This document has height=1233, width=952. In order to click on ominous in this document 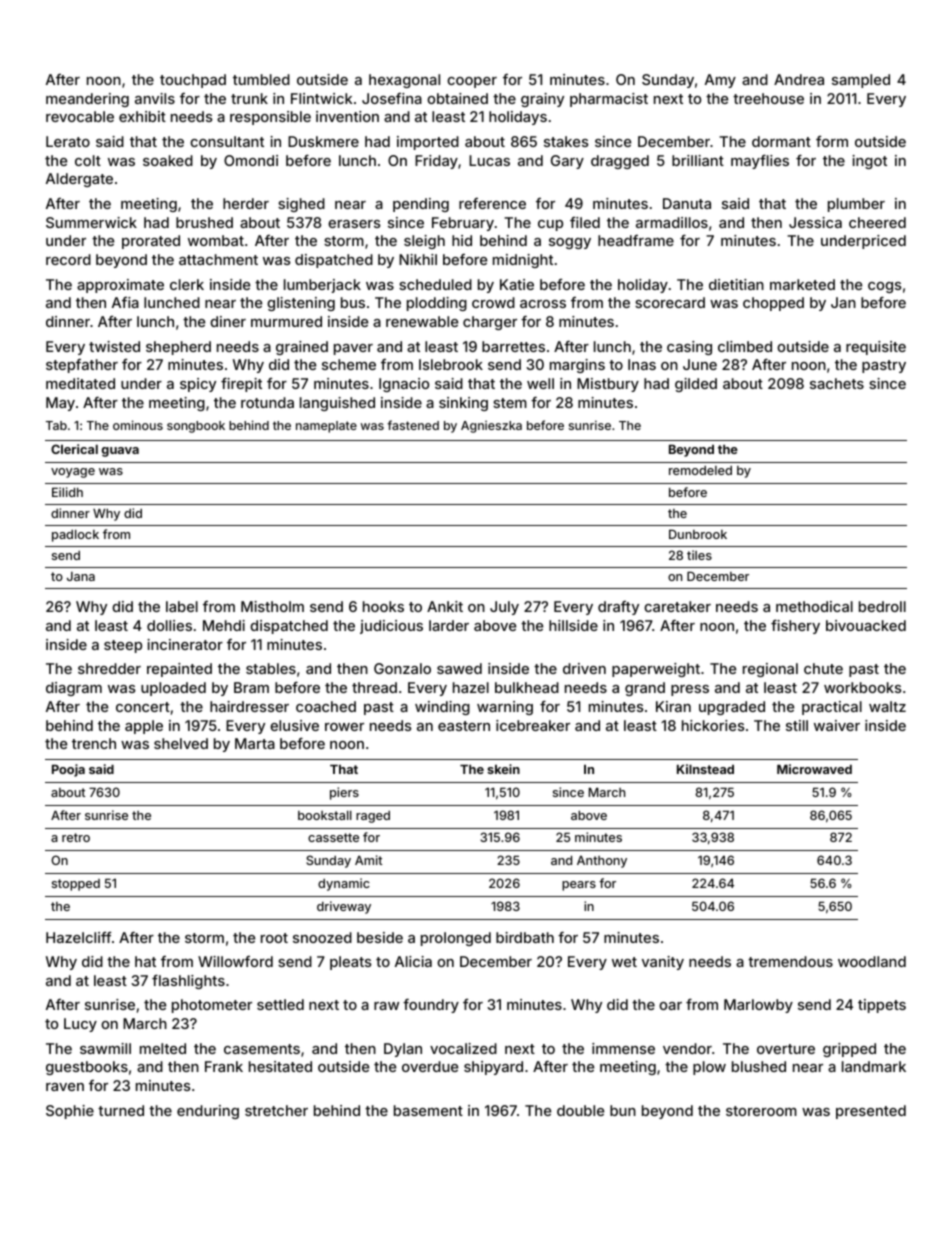, I will do `click(138, 425)`.
